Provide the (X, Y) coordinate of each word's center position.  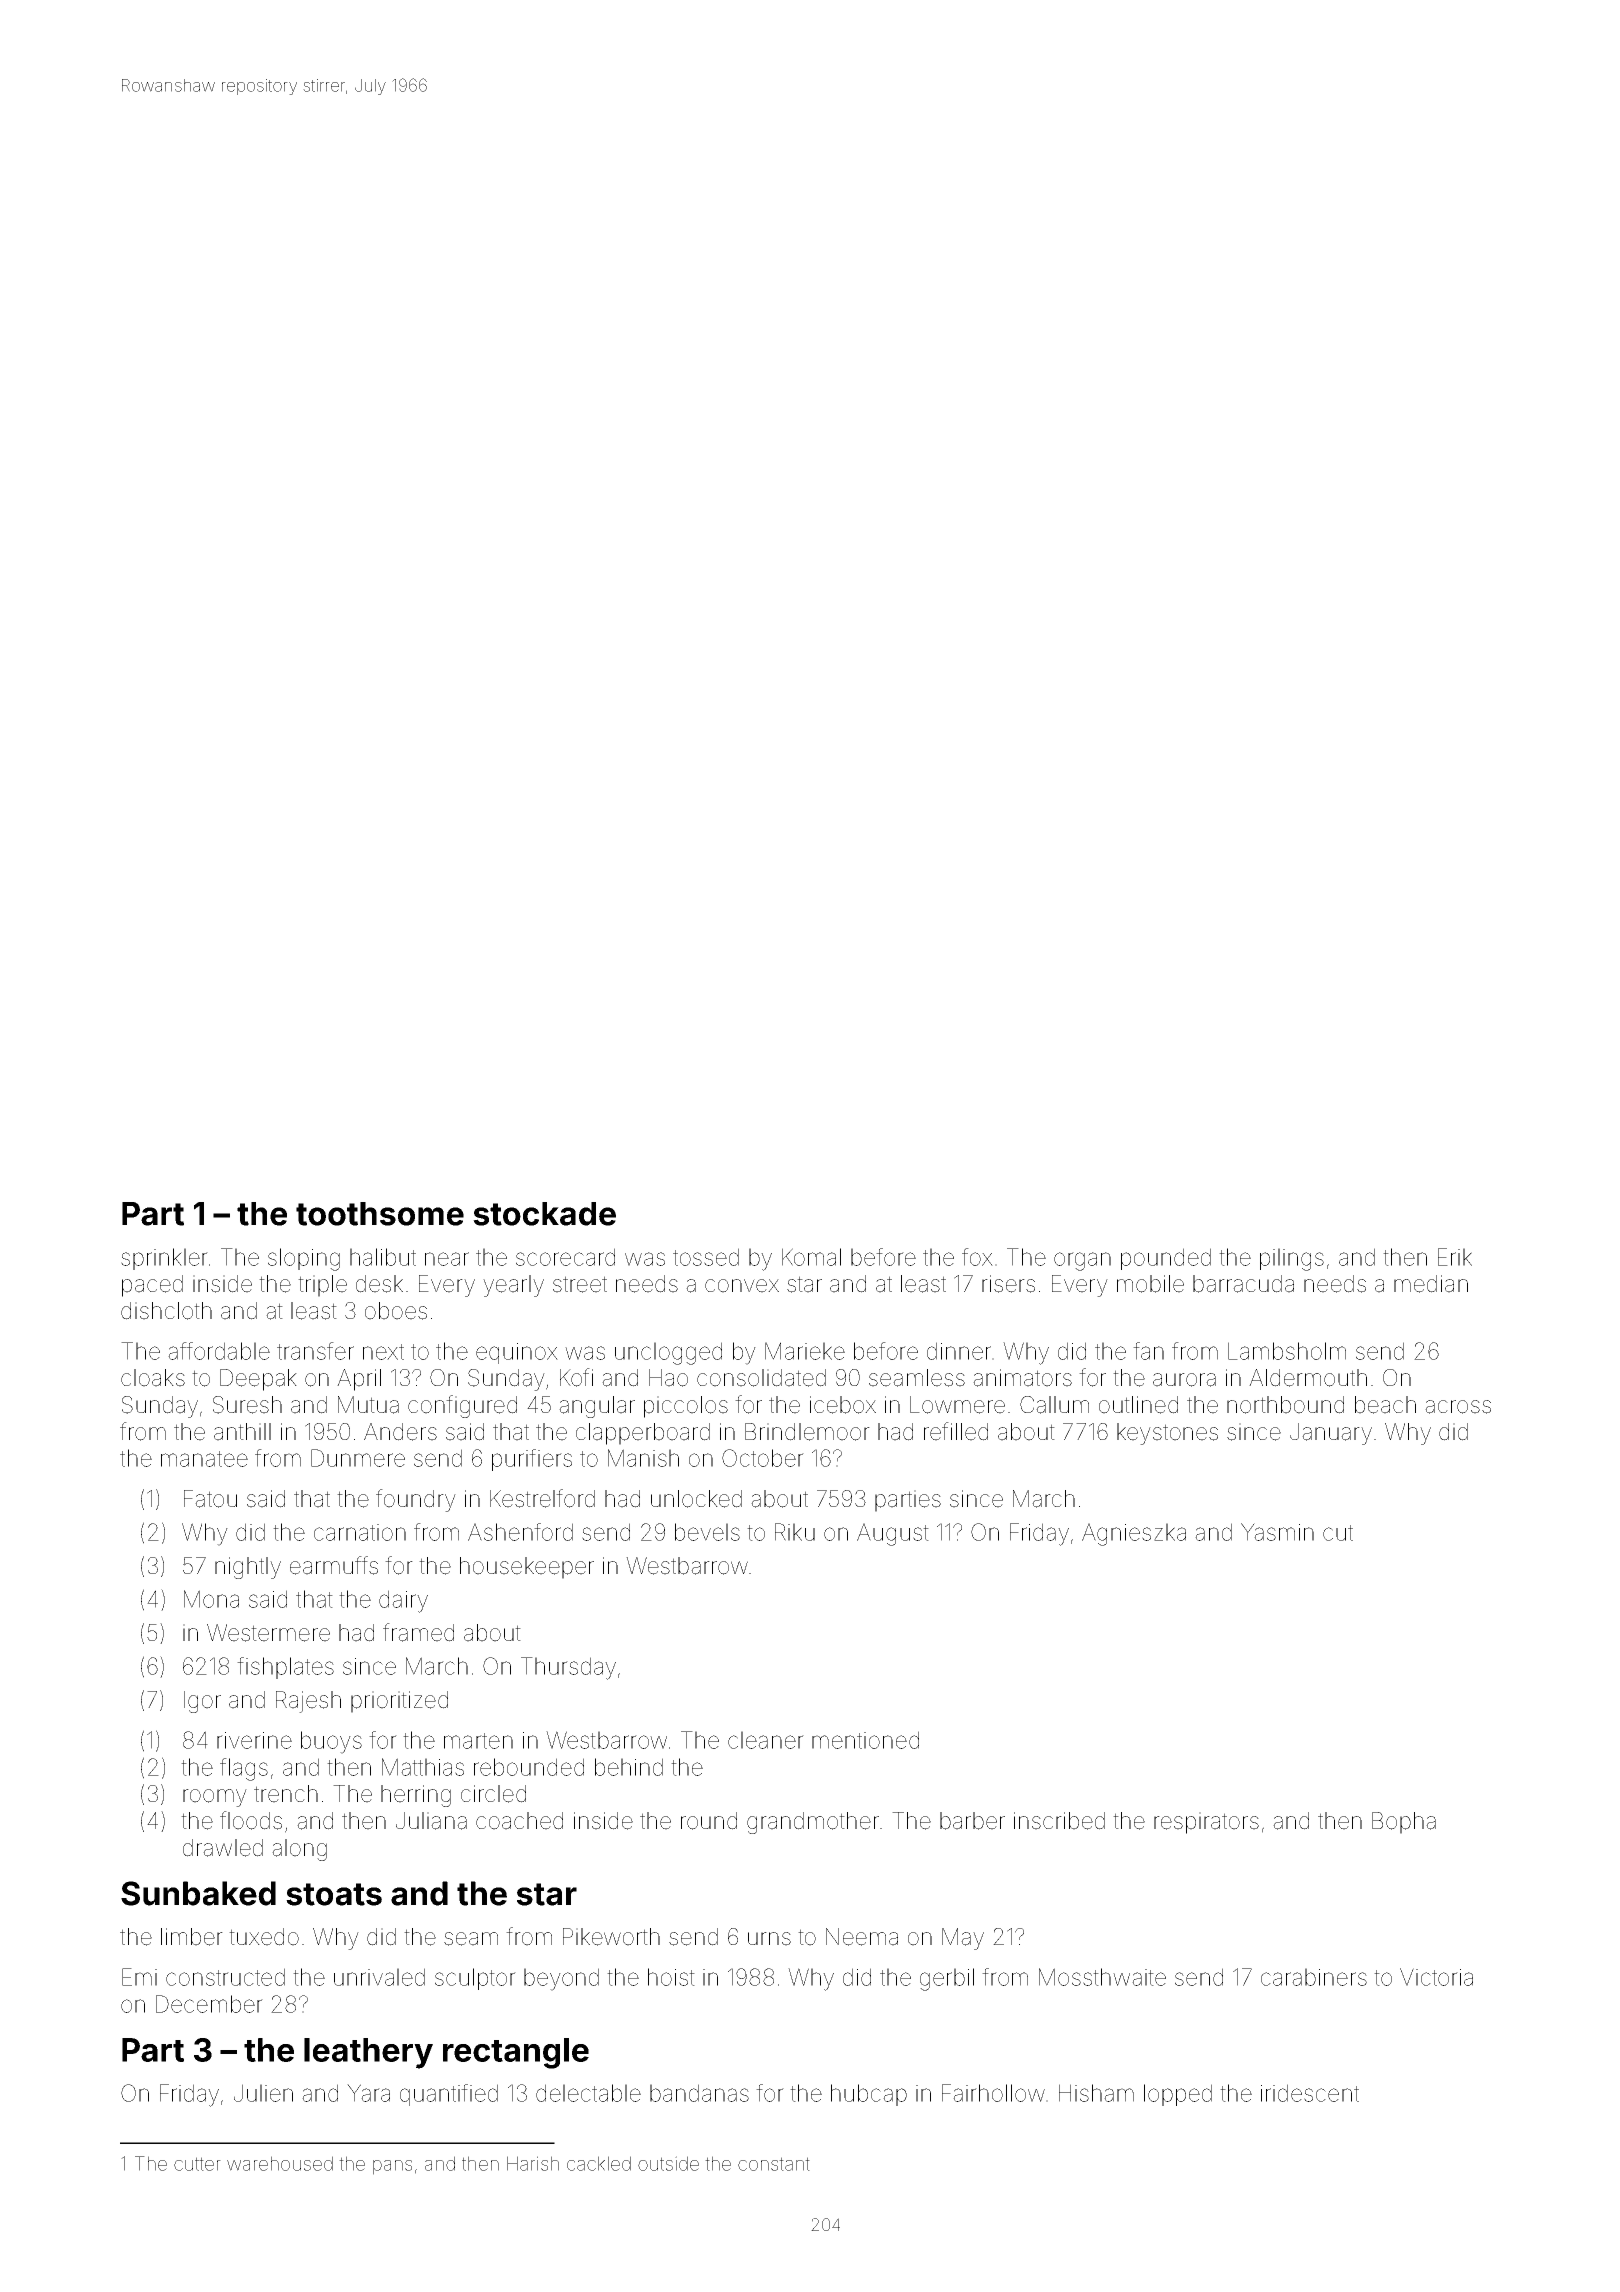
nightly (248, 1568)
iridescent (1310, 2093)
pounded (1166, 1259)
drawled (223, 1848)
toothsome (380, 1214)
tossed (706, 1257)
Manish (643, 1458)
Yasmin (1277, 1532)
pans (392, 2167)
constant (774, 2164)
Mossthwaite (1102, 1977)
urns (769, 1939)
